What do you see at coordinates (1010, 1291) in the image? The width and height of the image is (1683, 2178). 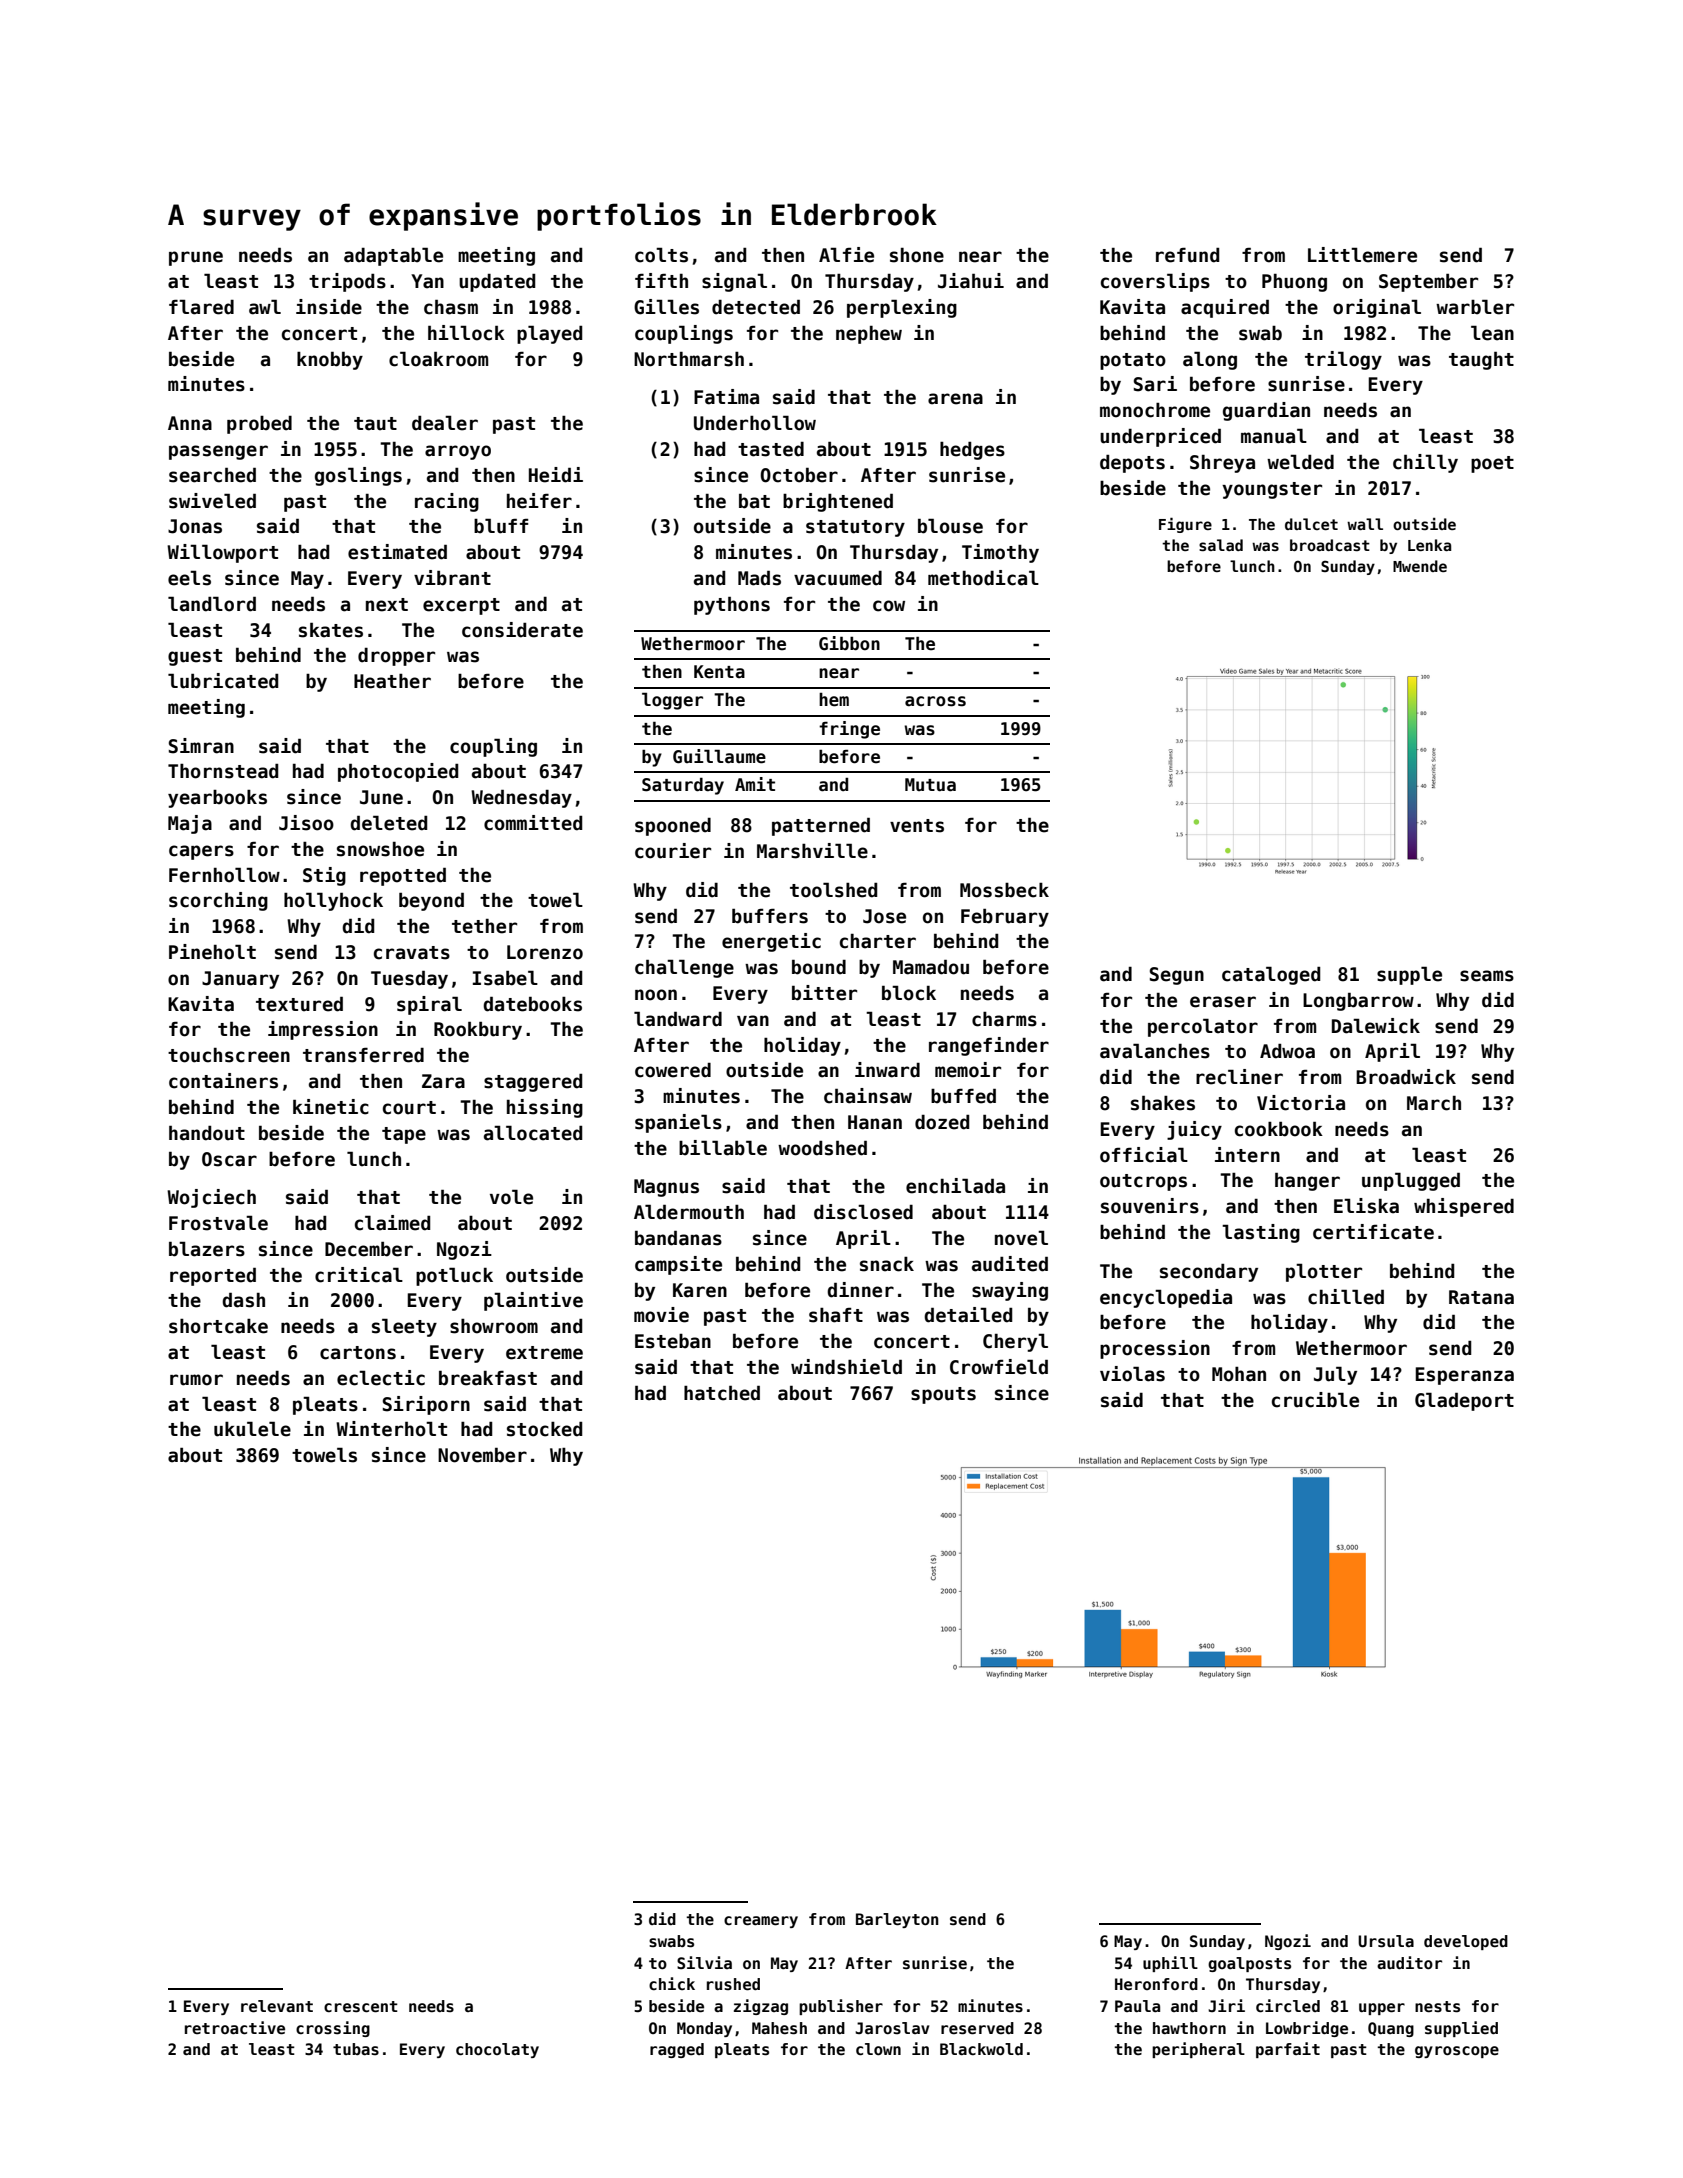 I see `swaying` at bounding box center [1010, 1291].
